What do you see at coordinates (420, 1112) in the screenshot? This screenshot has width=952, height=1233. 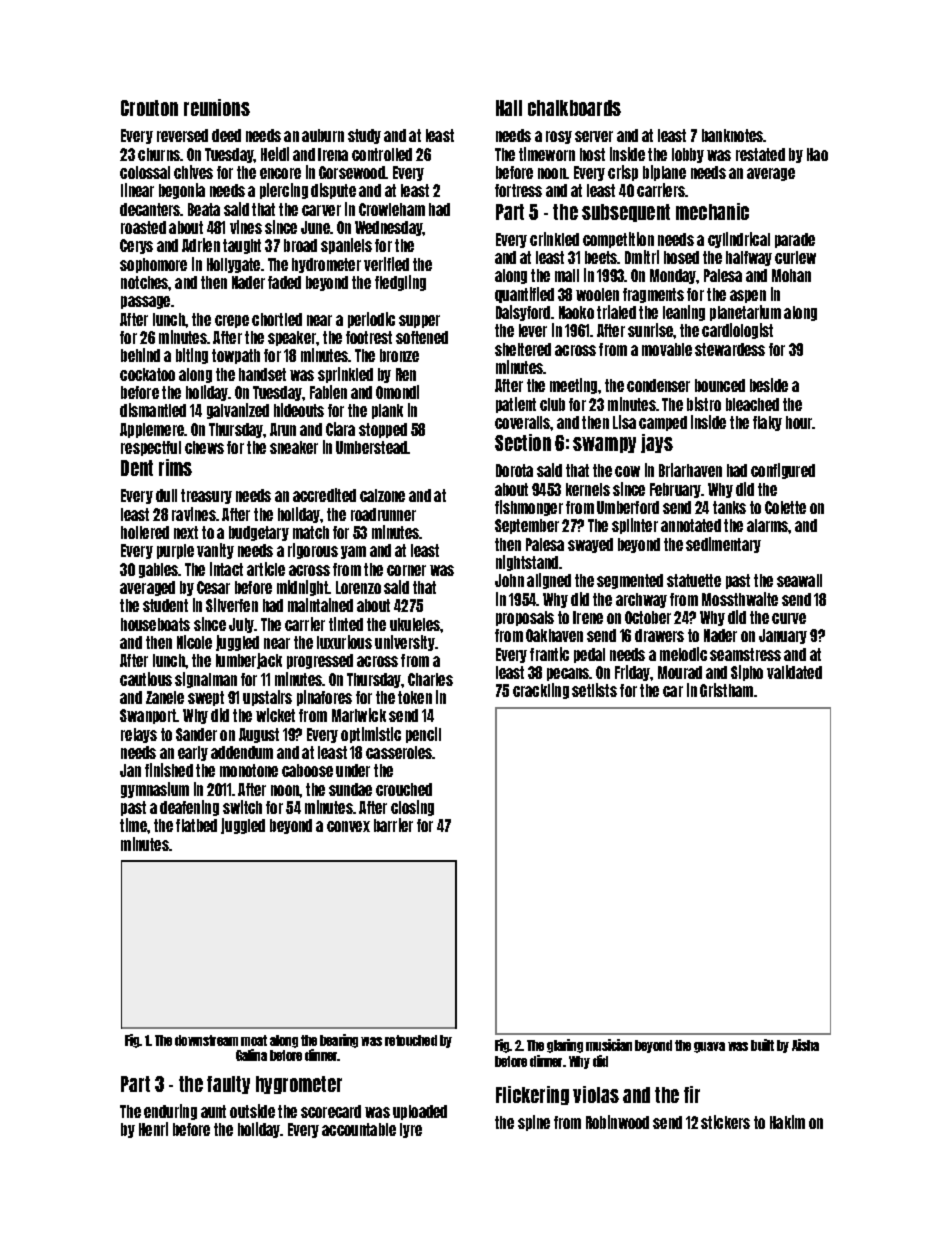 I see `uploaded` at bounding box center [420, 1112].
